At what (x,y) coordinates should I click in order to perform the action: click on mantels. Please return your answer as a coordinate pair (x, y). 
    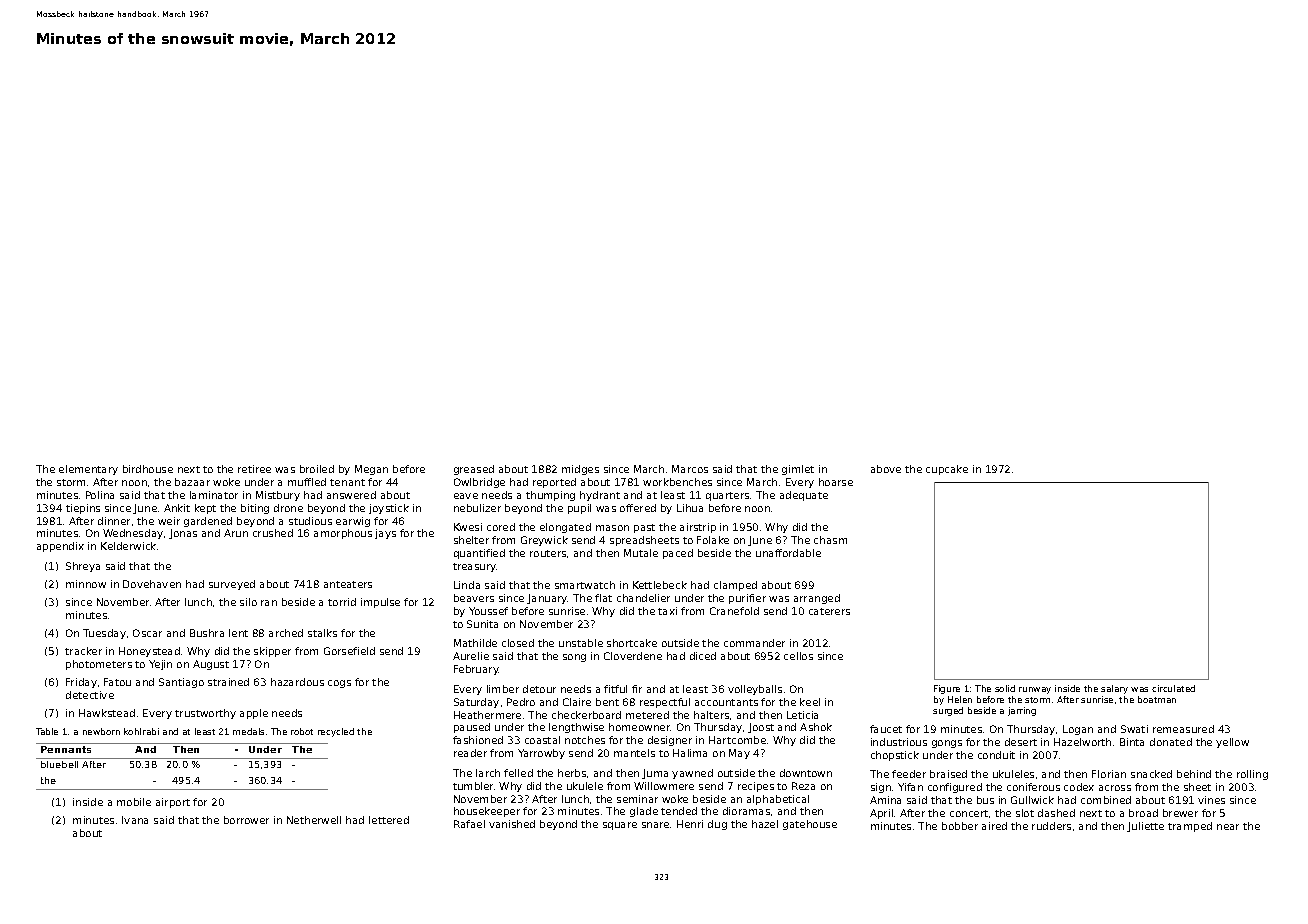
    Looking at the image, I should click on (634, 753).
